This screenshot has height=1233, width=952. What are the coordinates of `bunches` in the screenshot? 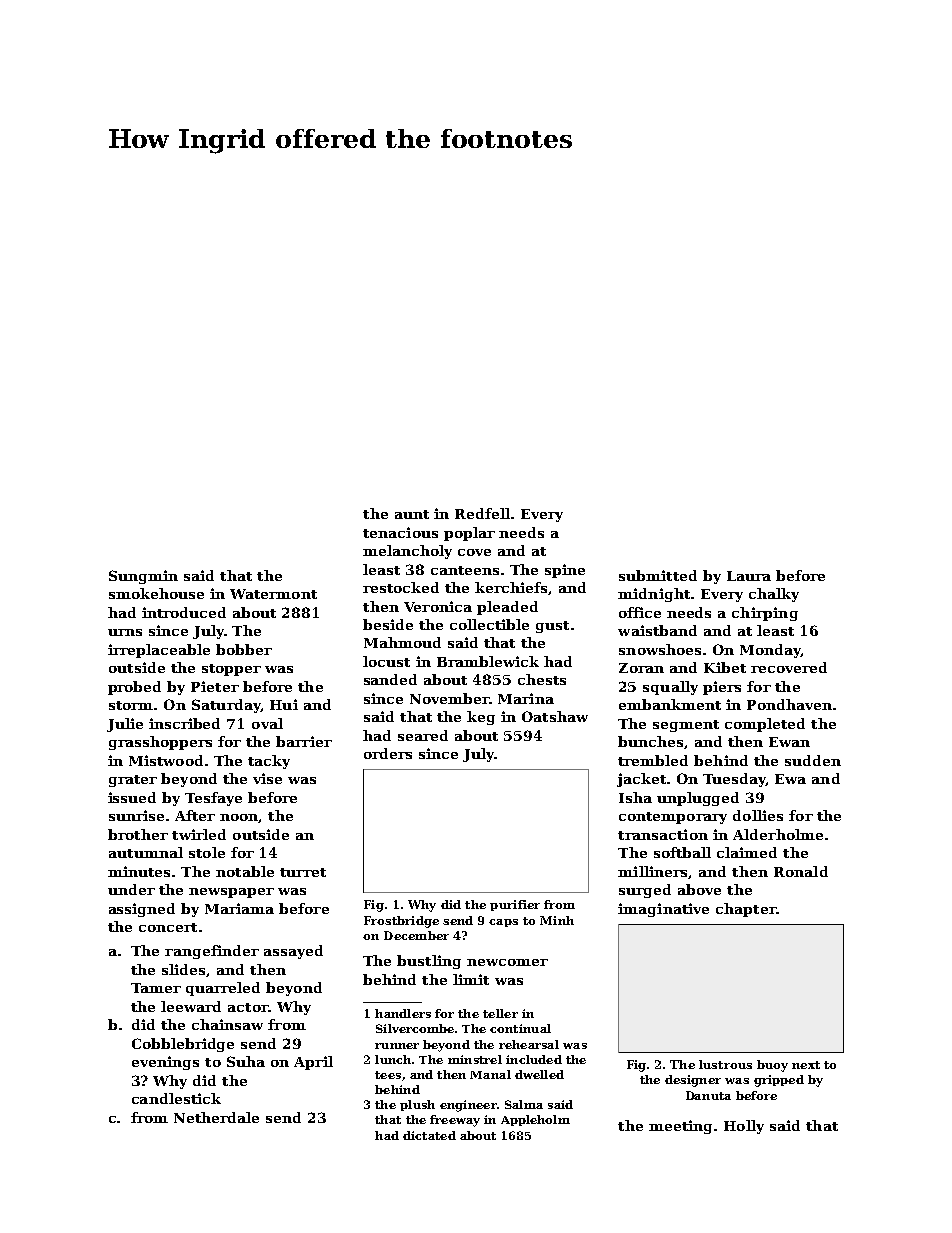 It's located at (650, 741).
